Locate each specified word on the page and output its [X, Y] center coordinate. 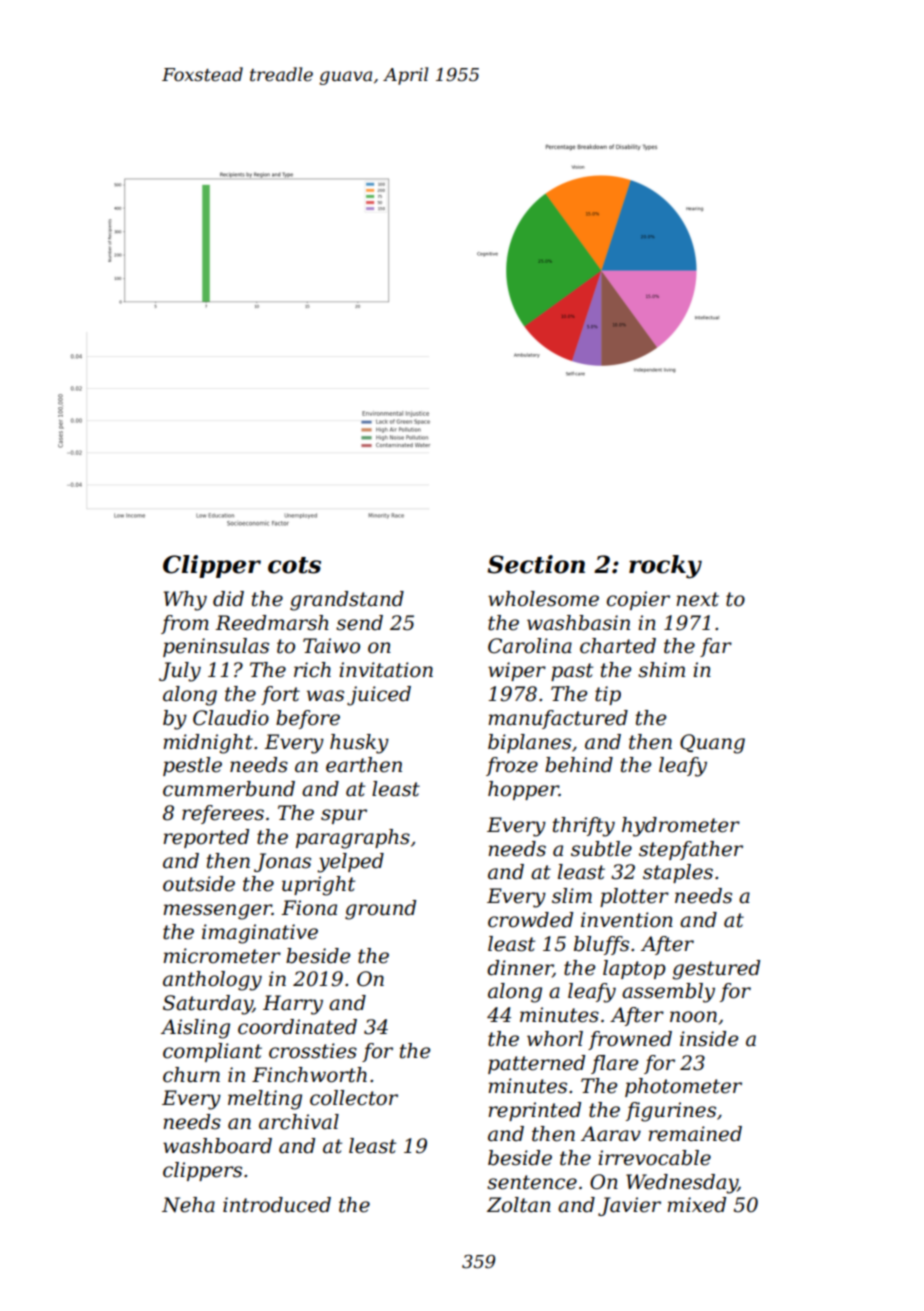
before [308, 719]
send [359, 623]
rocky [665, 566]
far [716, 647]
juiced [379, 696]
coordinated [297, 1027]
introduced [277, 1205]
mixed [696, 1205]
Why [185, 601]
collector [354, 1098]
